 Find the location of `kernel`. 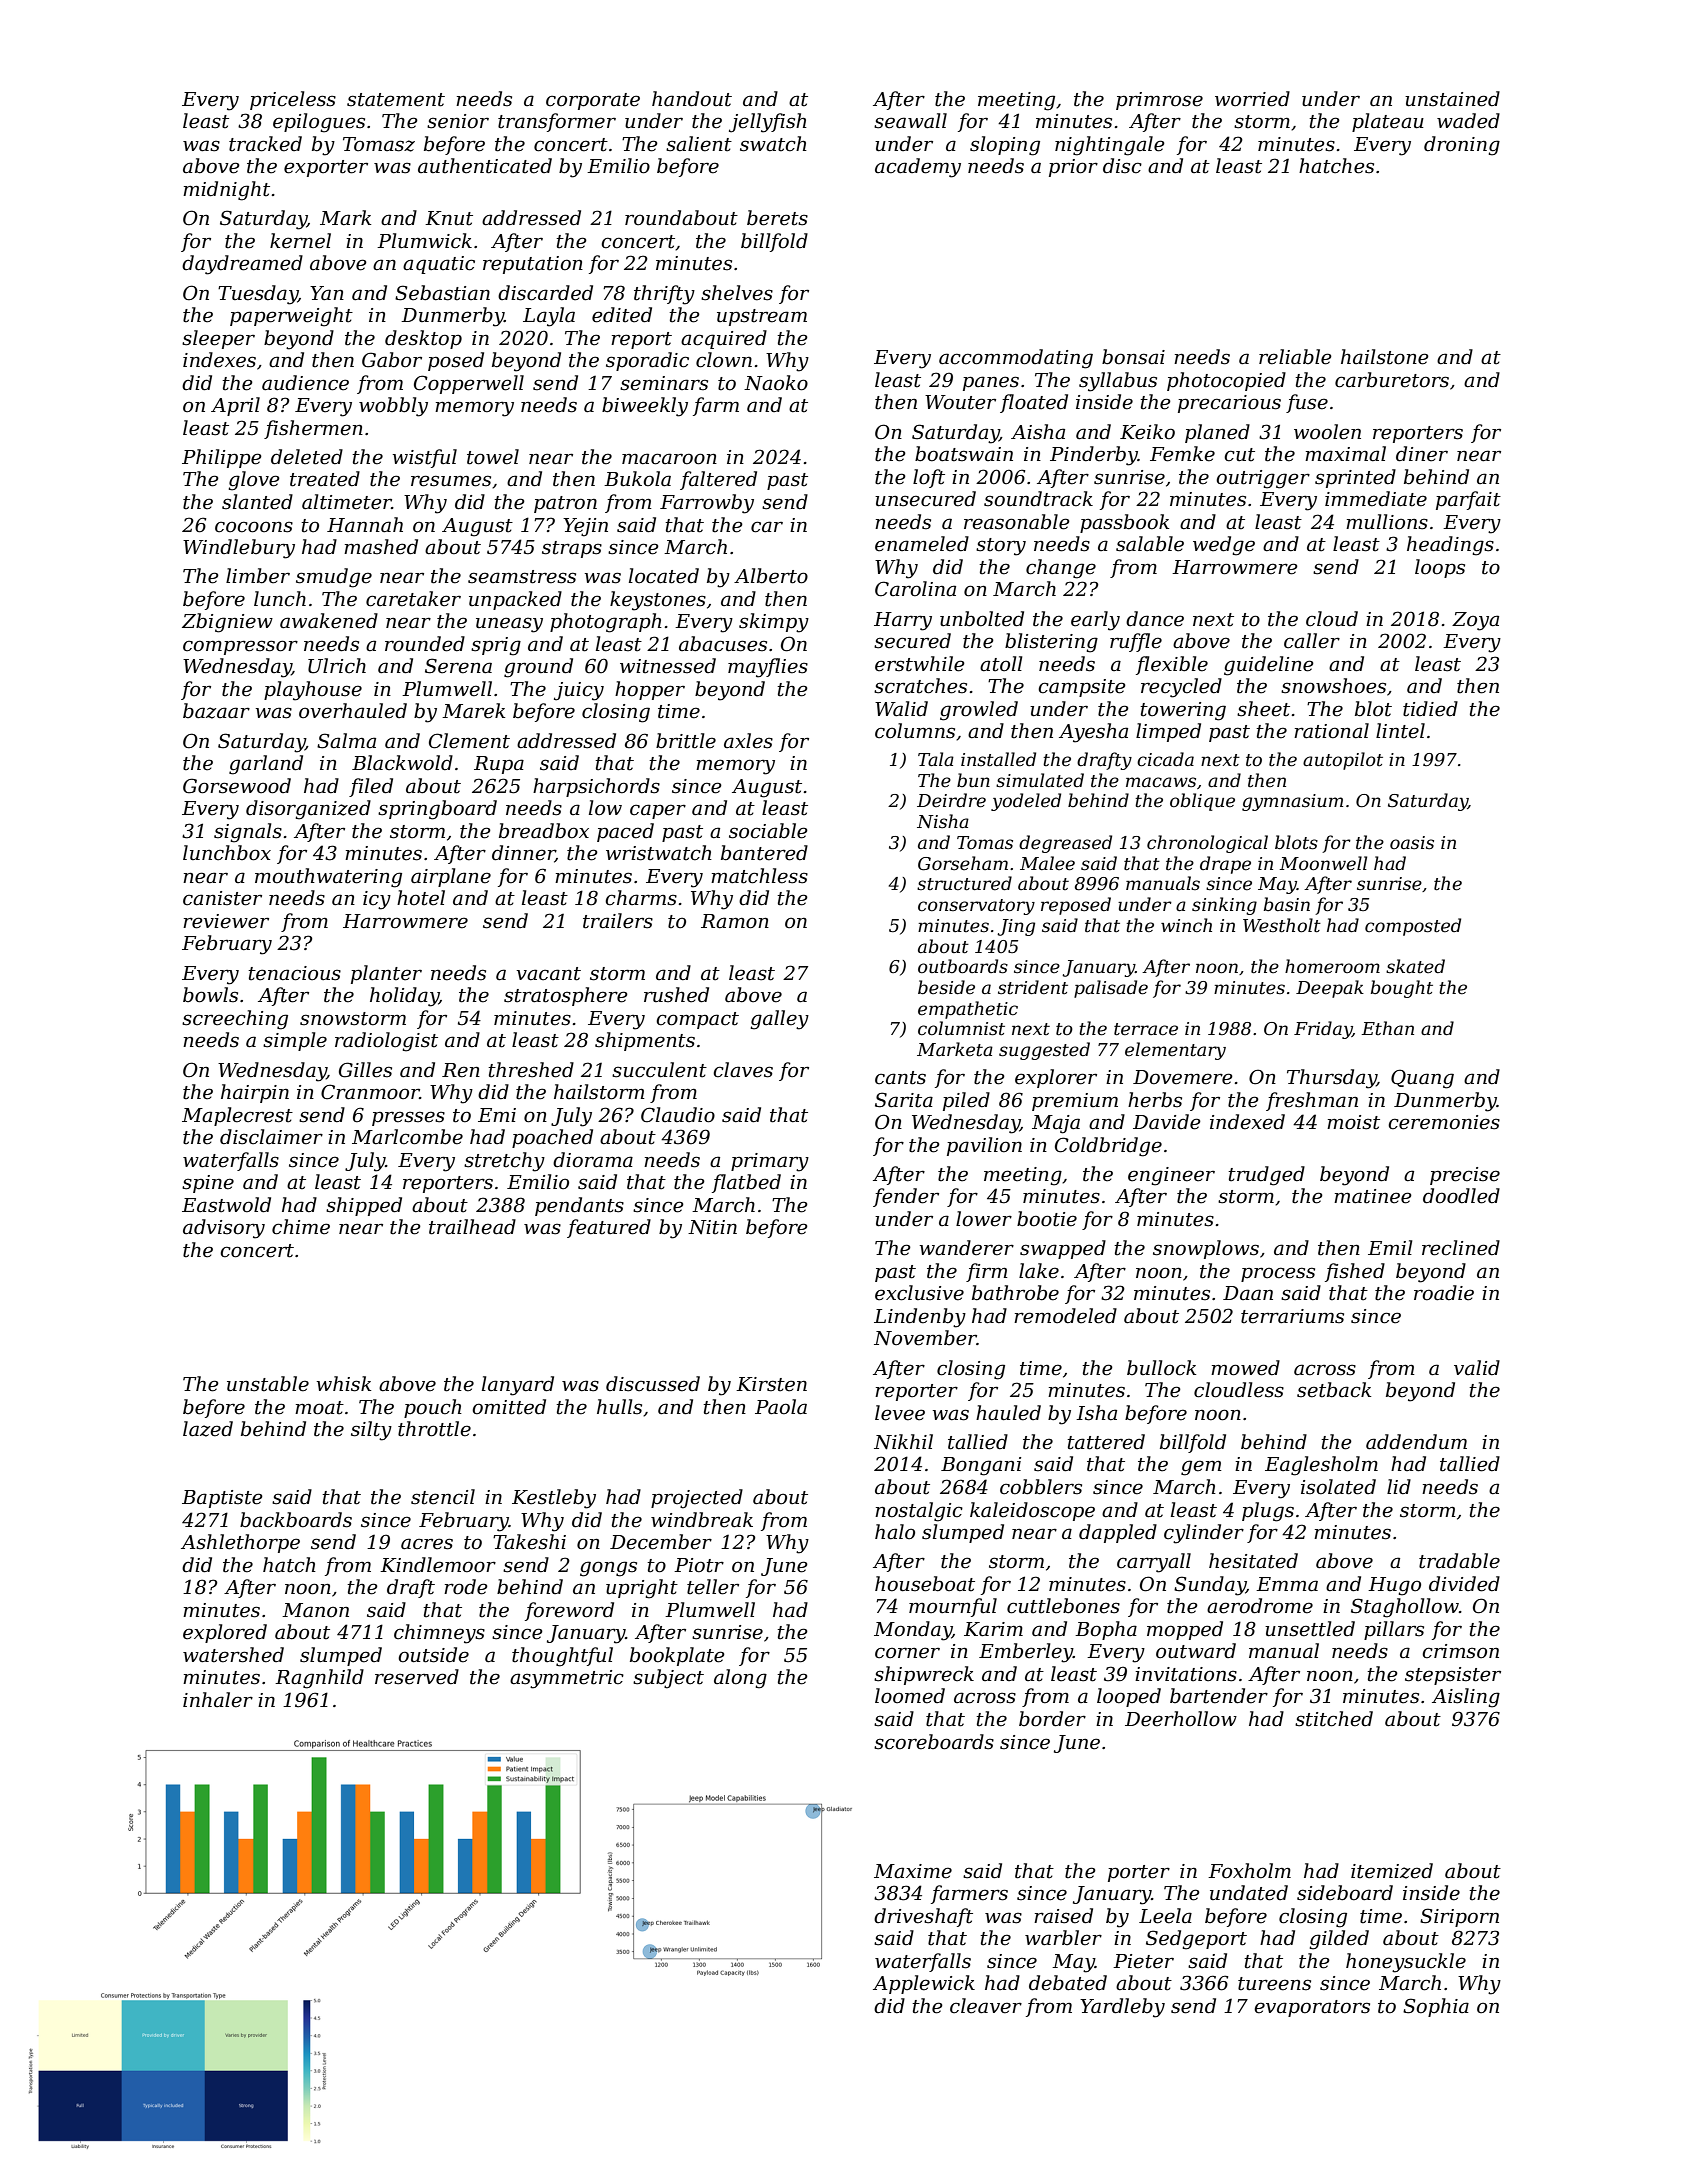

kernel is located at coordinates (300, 241).
